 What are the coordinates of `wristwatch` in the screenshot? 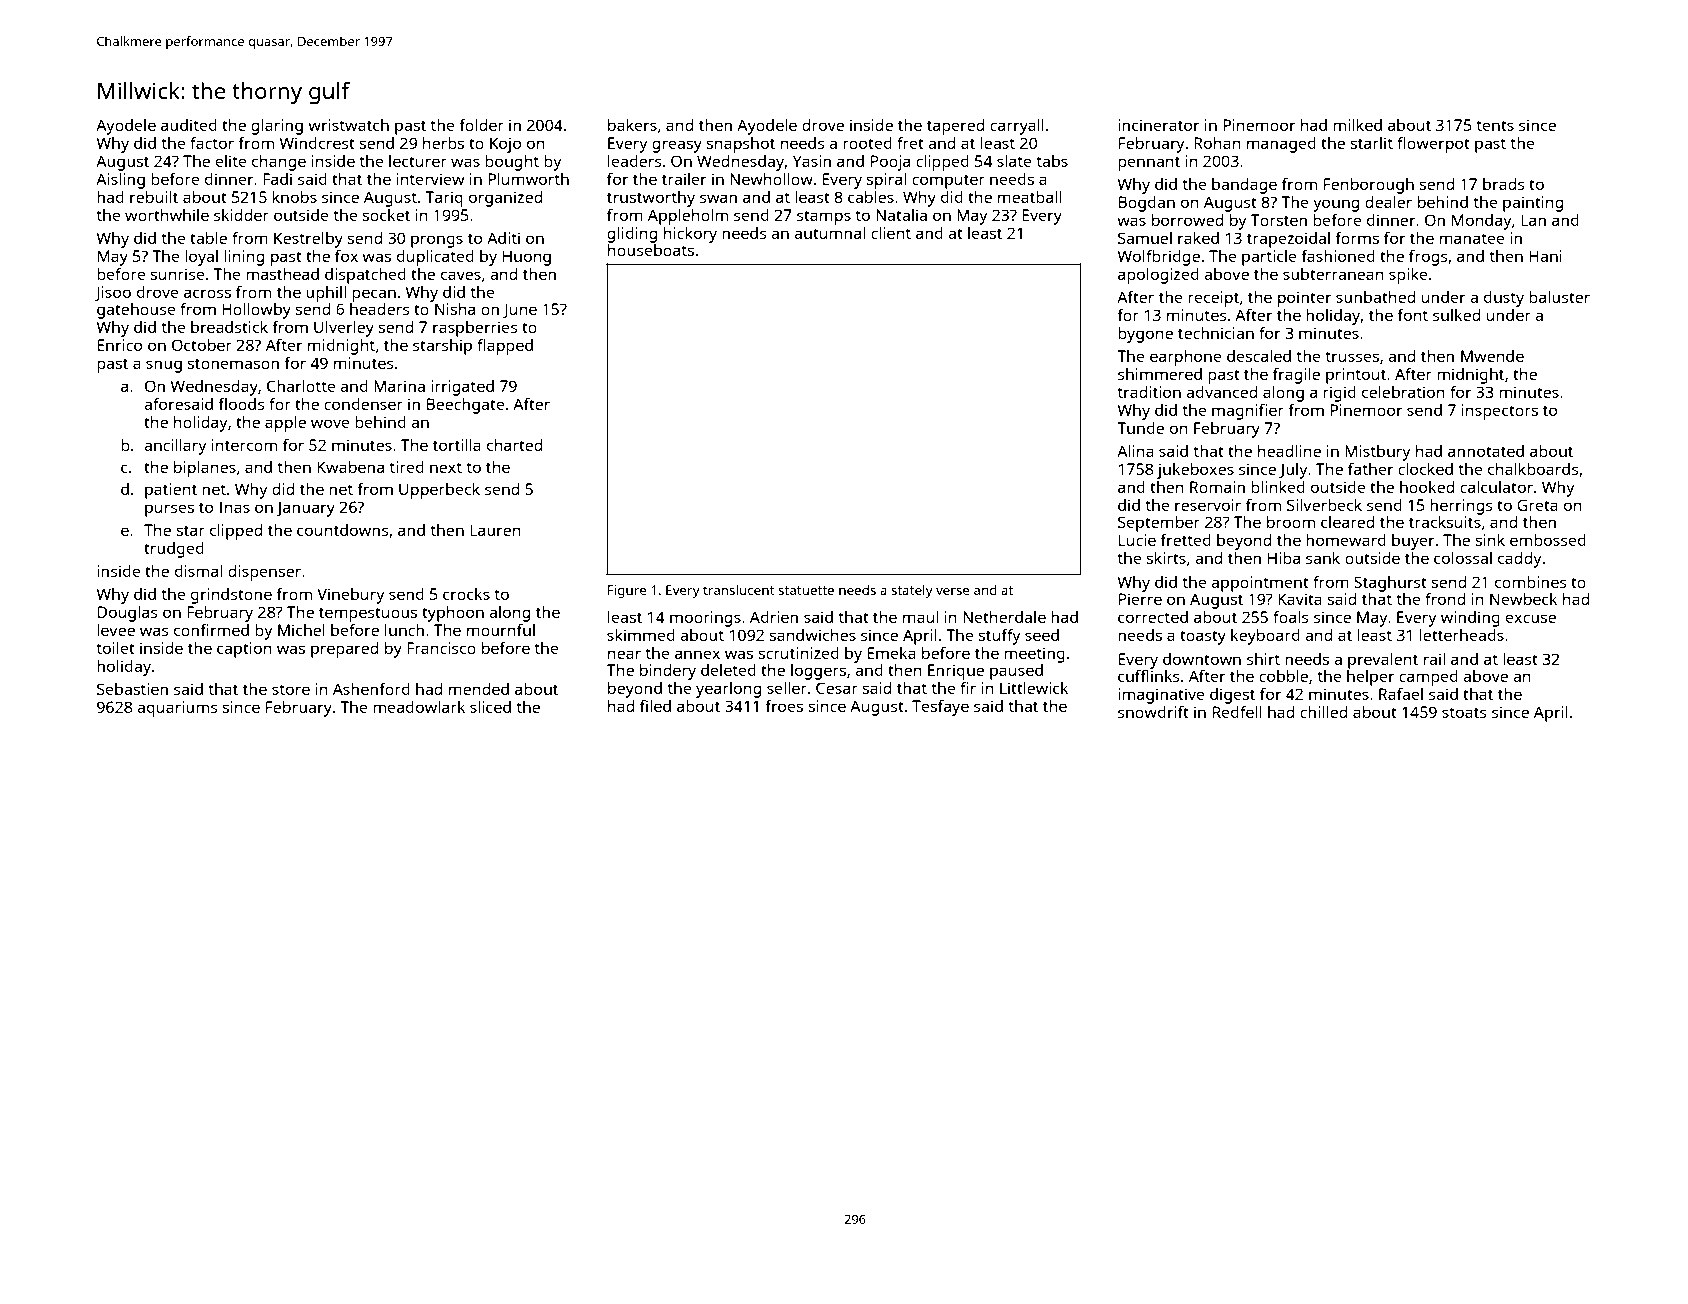 It's located at (348, 125).
